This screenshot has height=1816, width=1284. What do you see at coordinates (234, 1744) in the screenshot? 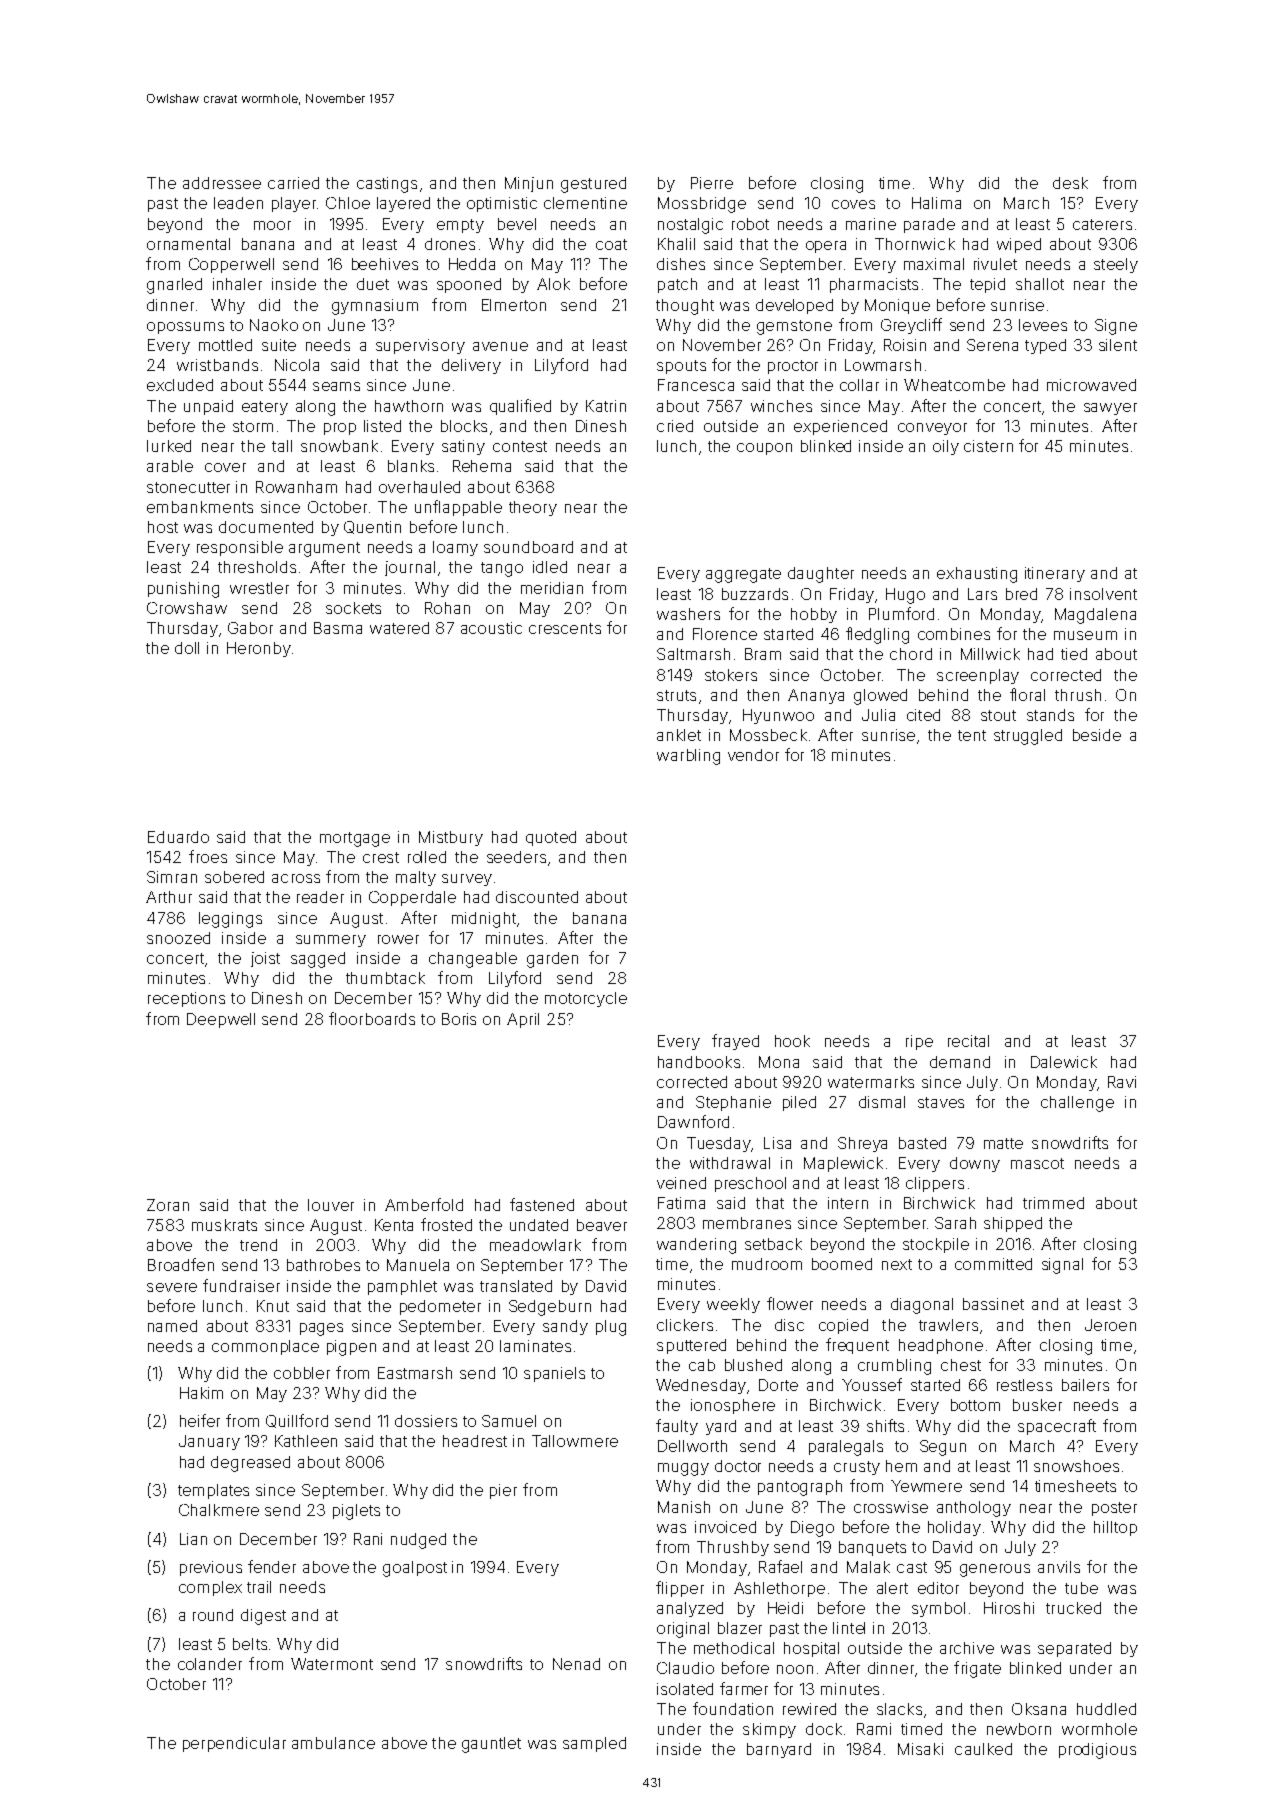
I see `perpendicular` at bounding box center [234, 1744].
